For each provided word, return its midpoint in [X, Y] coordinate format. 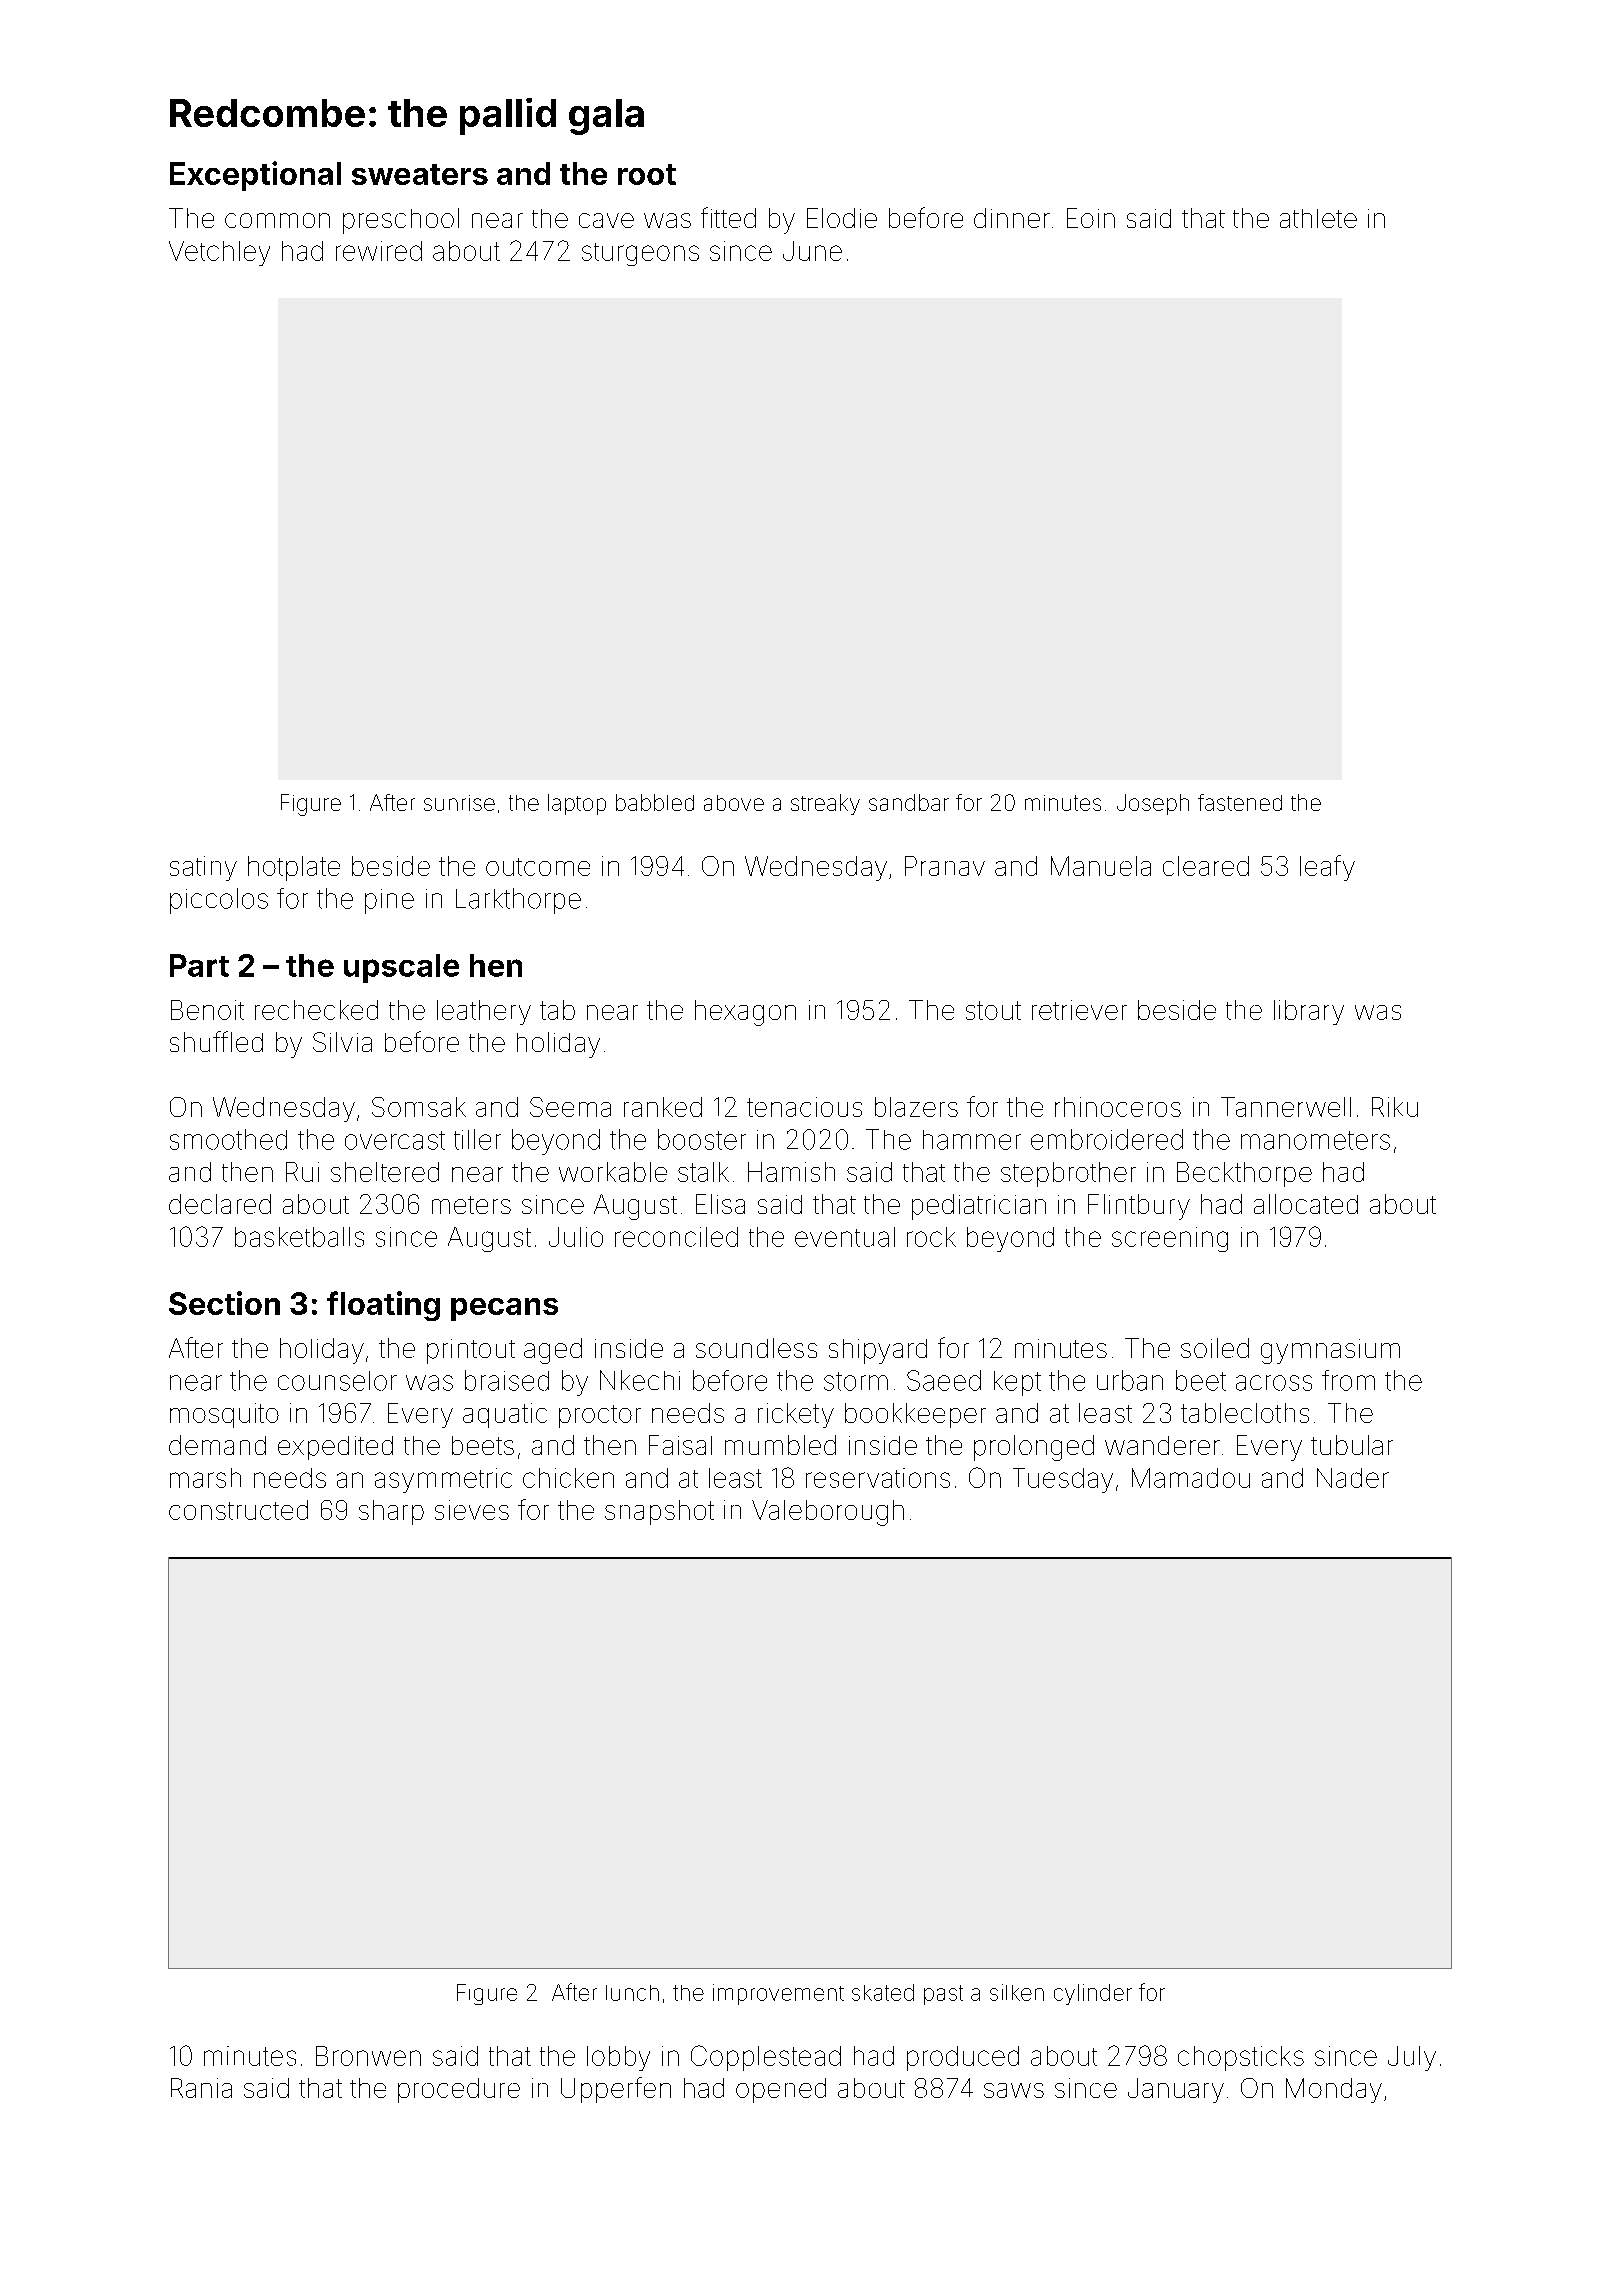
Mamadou [1191, 1478]
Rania [201, 2088]
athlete [1318, 218]
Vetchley [219, 253]
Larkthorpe [518, 901]
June [812, 251]
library [1309, 1012]
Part [199, 965]
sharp [391, 1512]
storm [856, 1381]
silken [1017, 1992]
